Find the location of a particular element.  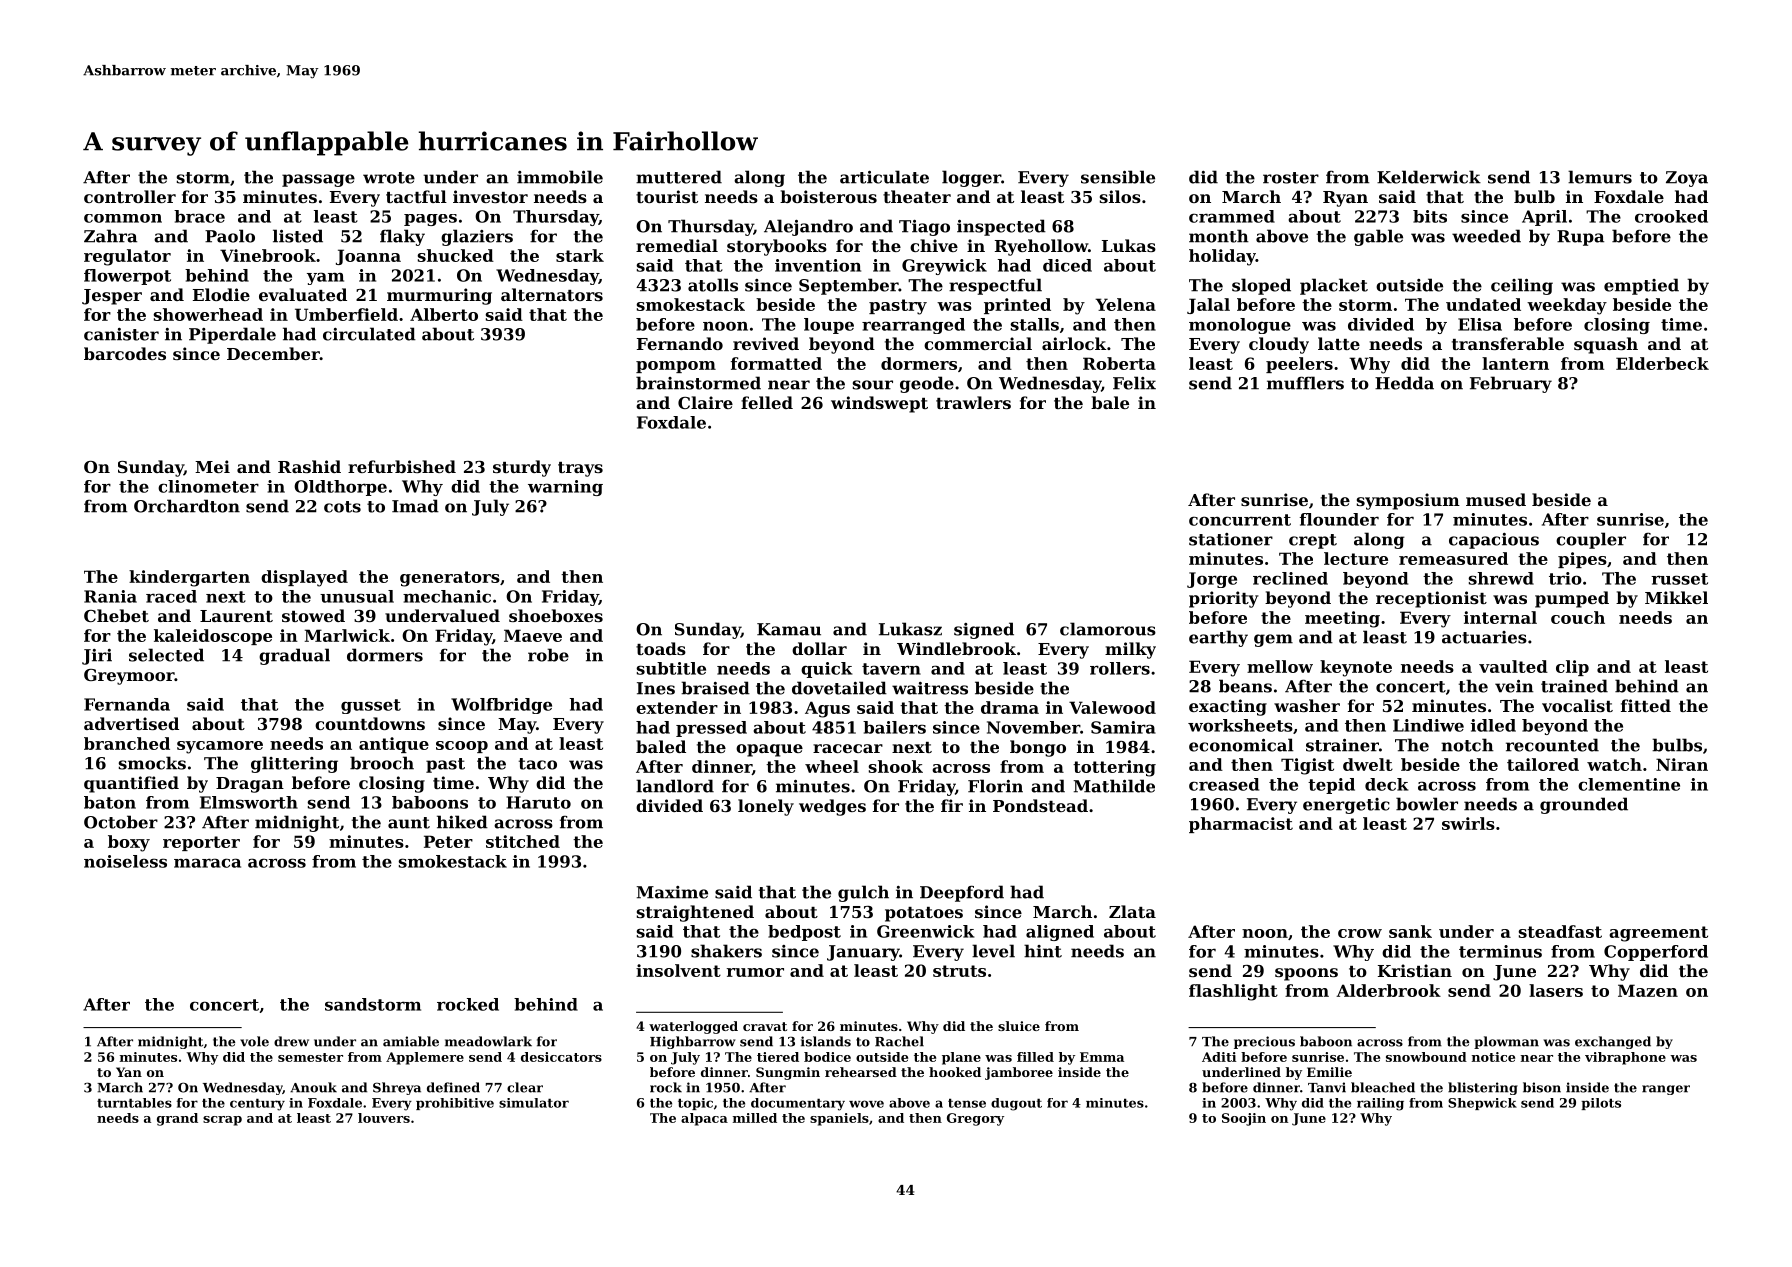

noiseless is located at coordinates (125, 861).
